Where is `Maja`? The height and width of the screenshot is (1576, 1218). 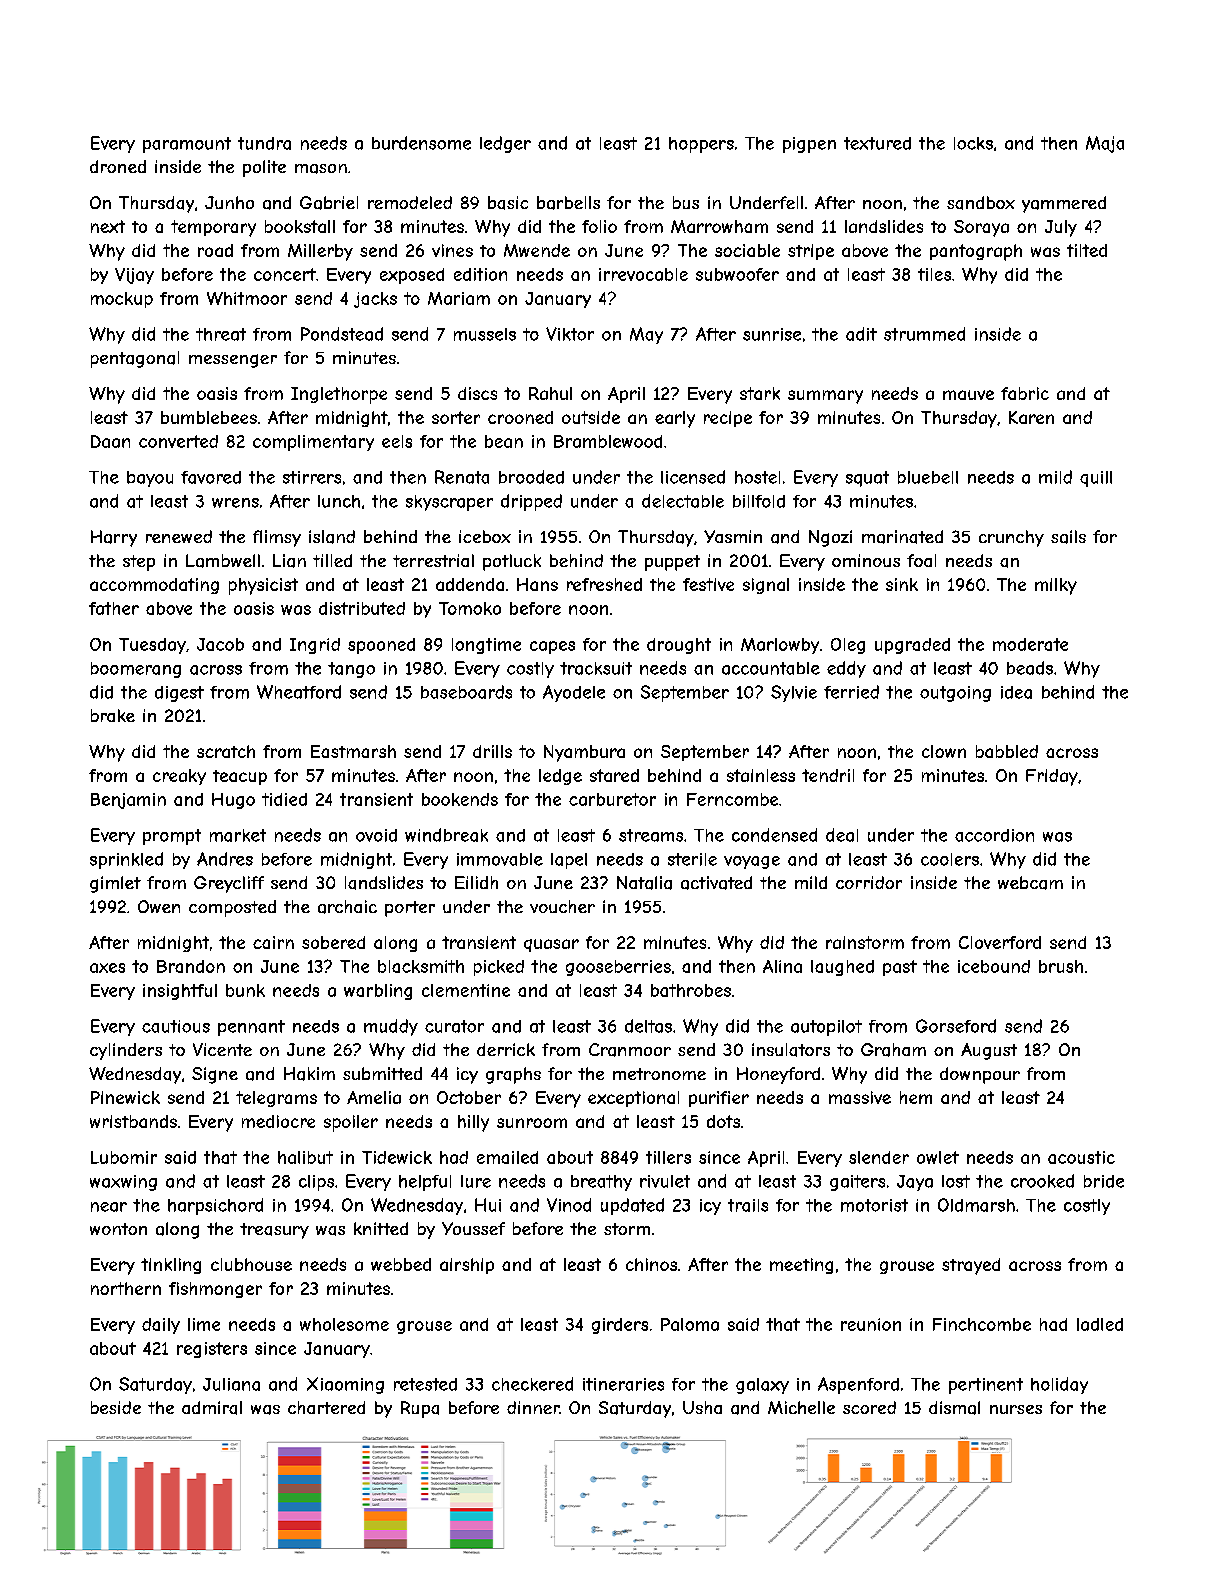
Maja is located at coordinates (1105, 144).
